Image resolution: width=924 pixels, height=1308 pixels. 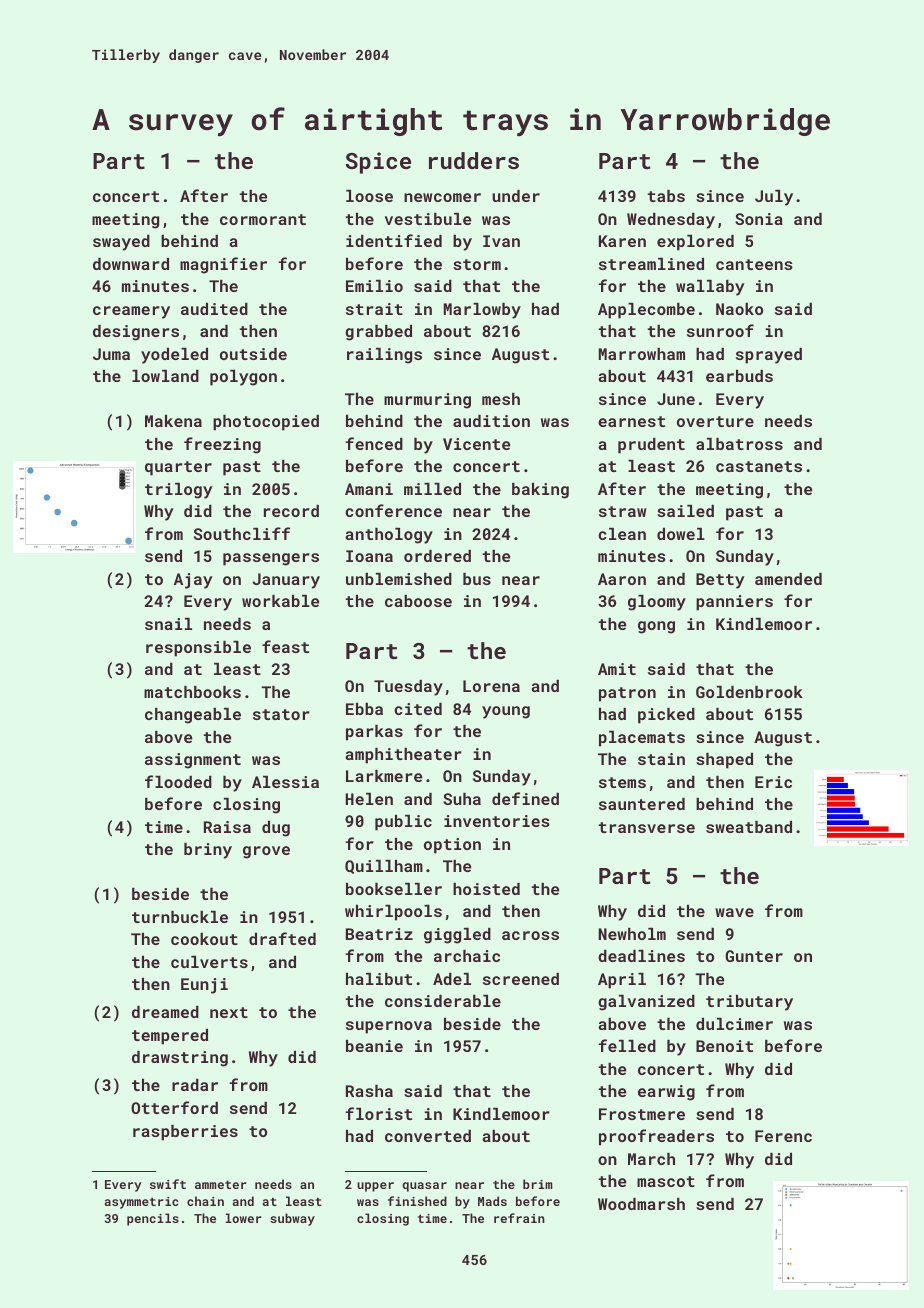 What do you see at coordinates (180, 917) in the document?
I see `turnbuckle` at bounding box center [180, 917].
